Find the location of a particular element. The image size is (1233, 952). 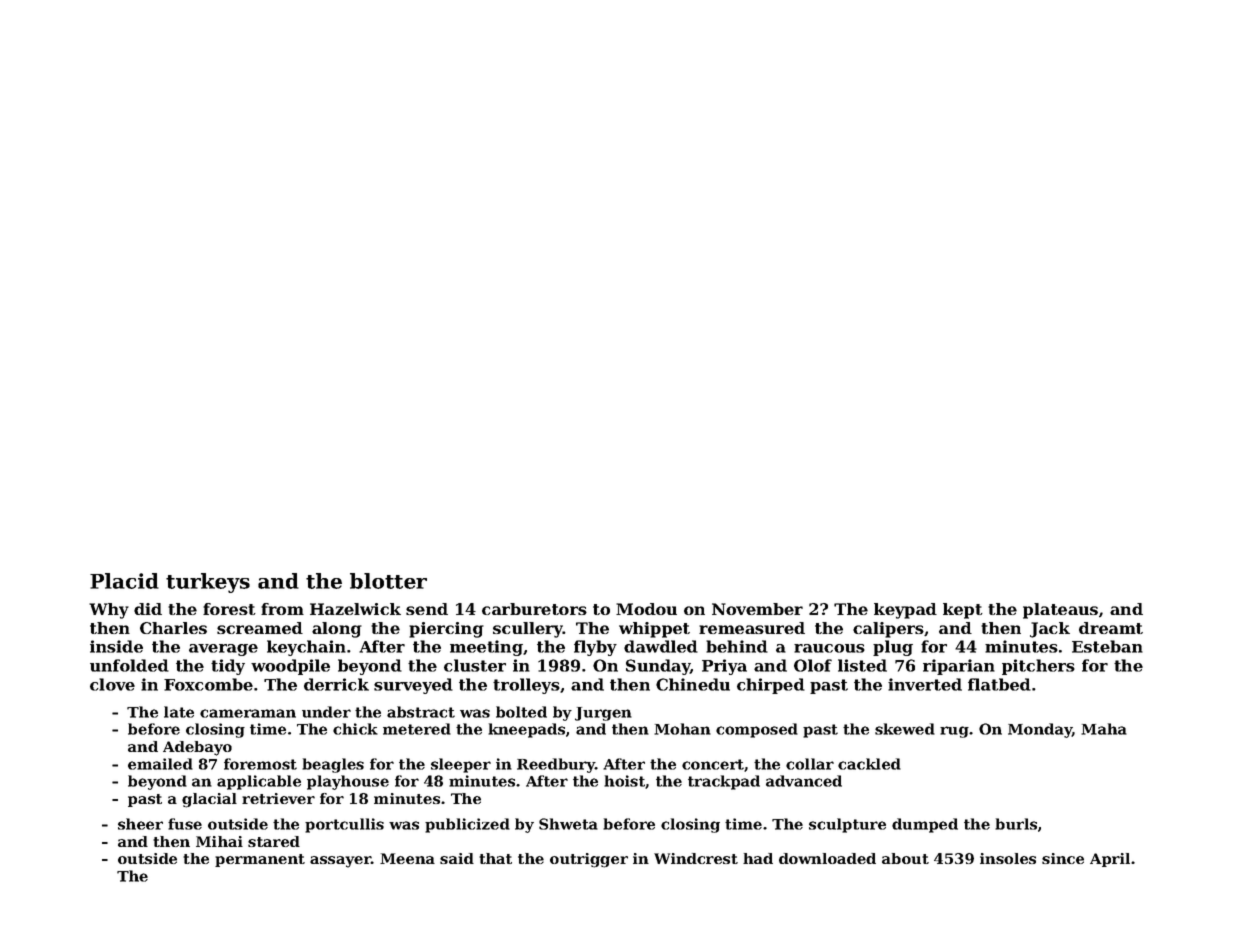

November is located at coordinates (757, 609).
